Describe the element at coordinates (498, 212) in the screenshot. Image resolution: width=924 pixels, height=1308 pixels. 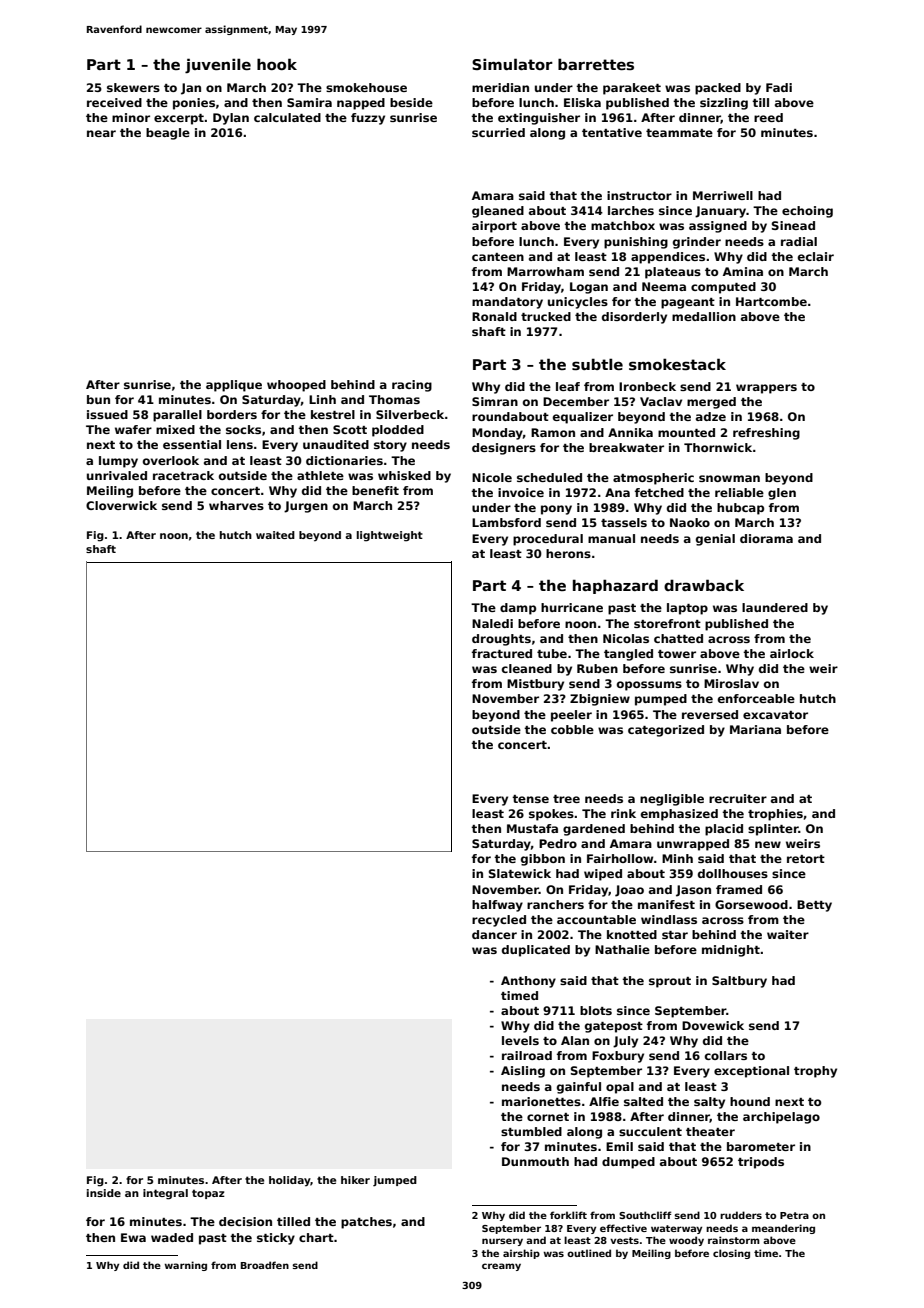
I see `gleaned` at that location.
